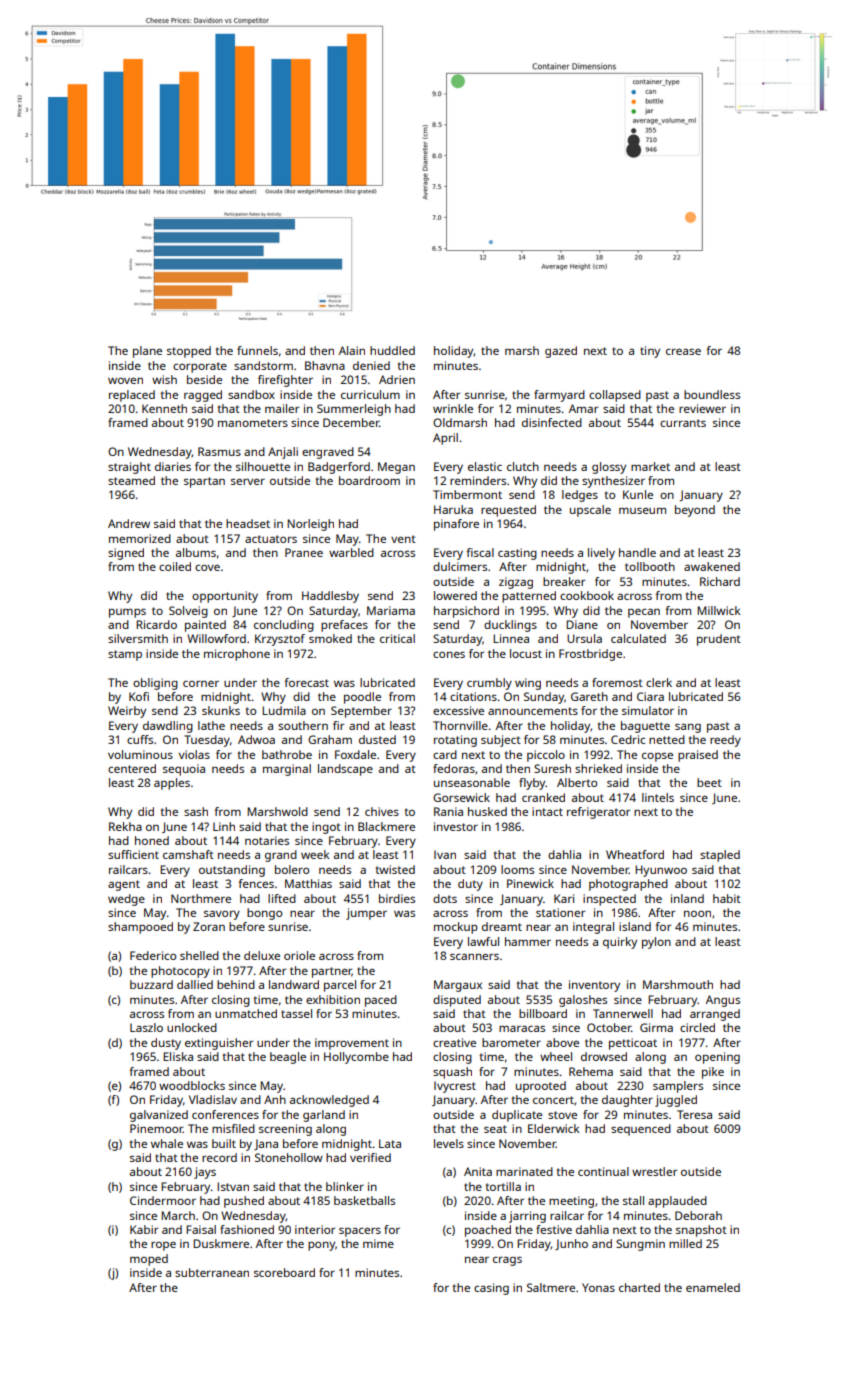 This document has height=1400, width=849. What do you see at coordinates (370, 394) in the document?
I see `curriculum` at bounding box center [370, 394].
